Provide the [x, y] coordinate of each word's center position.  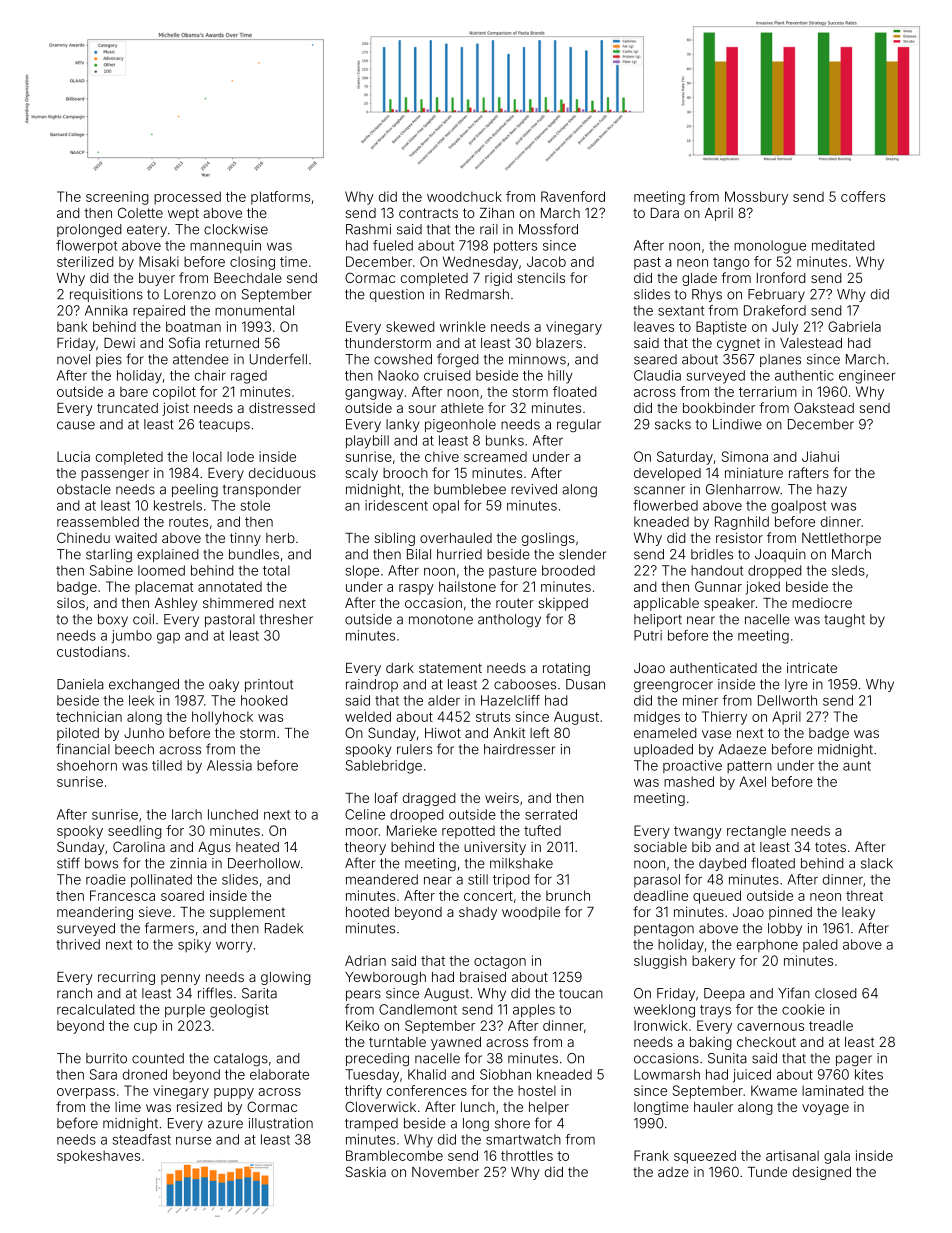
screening [117, 198]
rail [489, 229]
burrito [106, 1058]
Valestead [811, 343]
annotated [230, 587]
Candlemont [418, 1009]
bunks [505, 440]
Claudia [657, 375]
